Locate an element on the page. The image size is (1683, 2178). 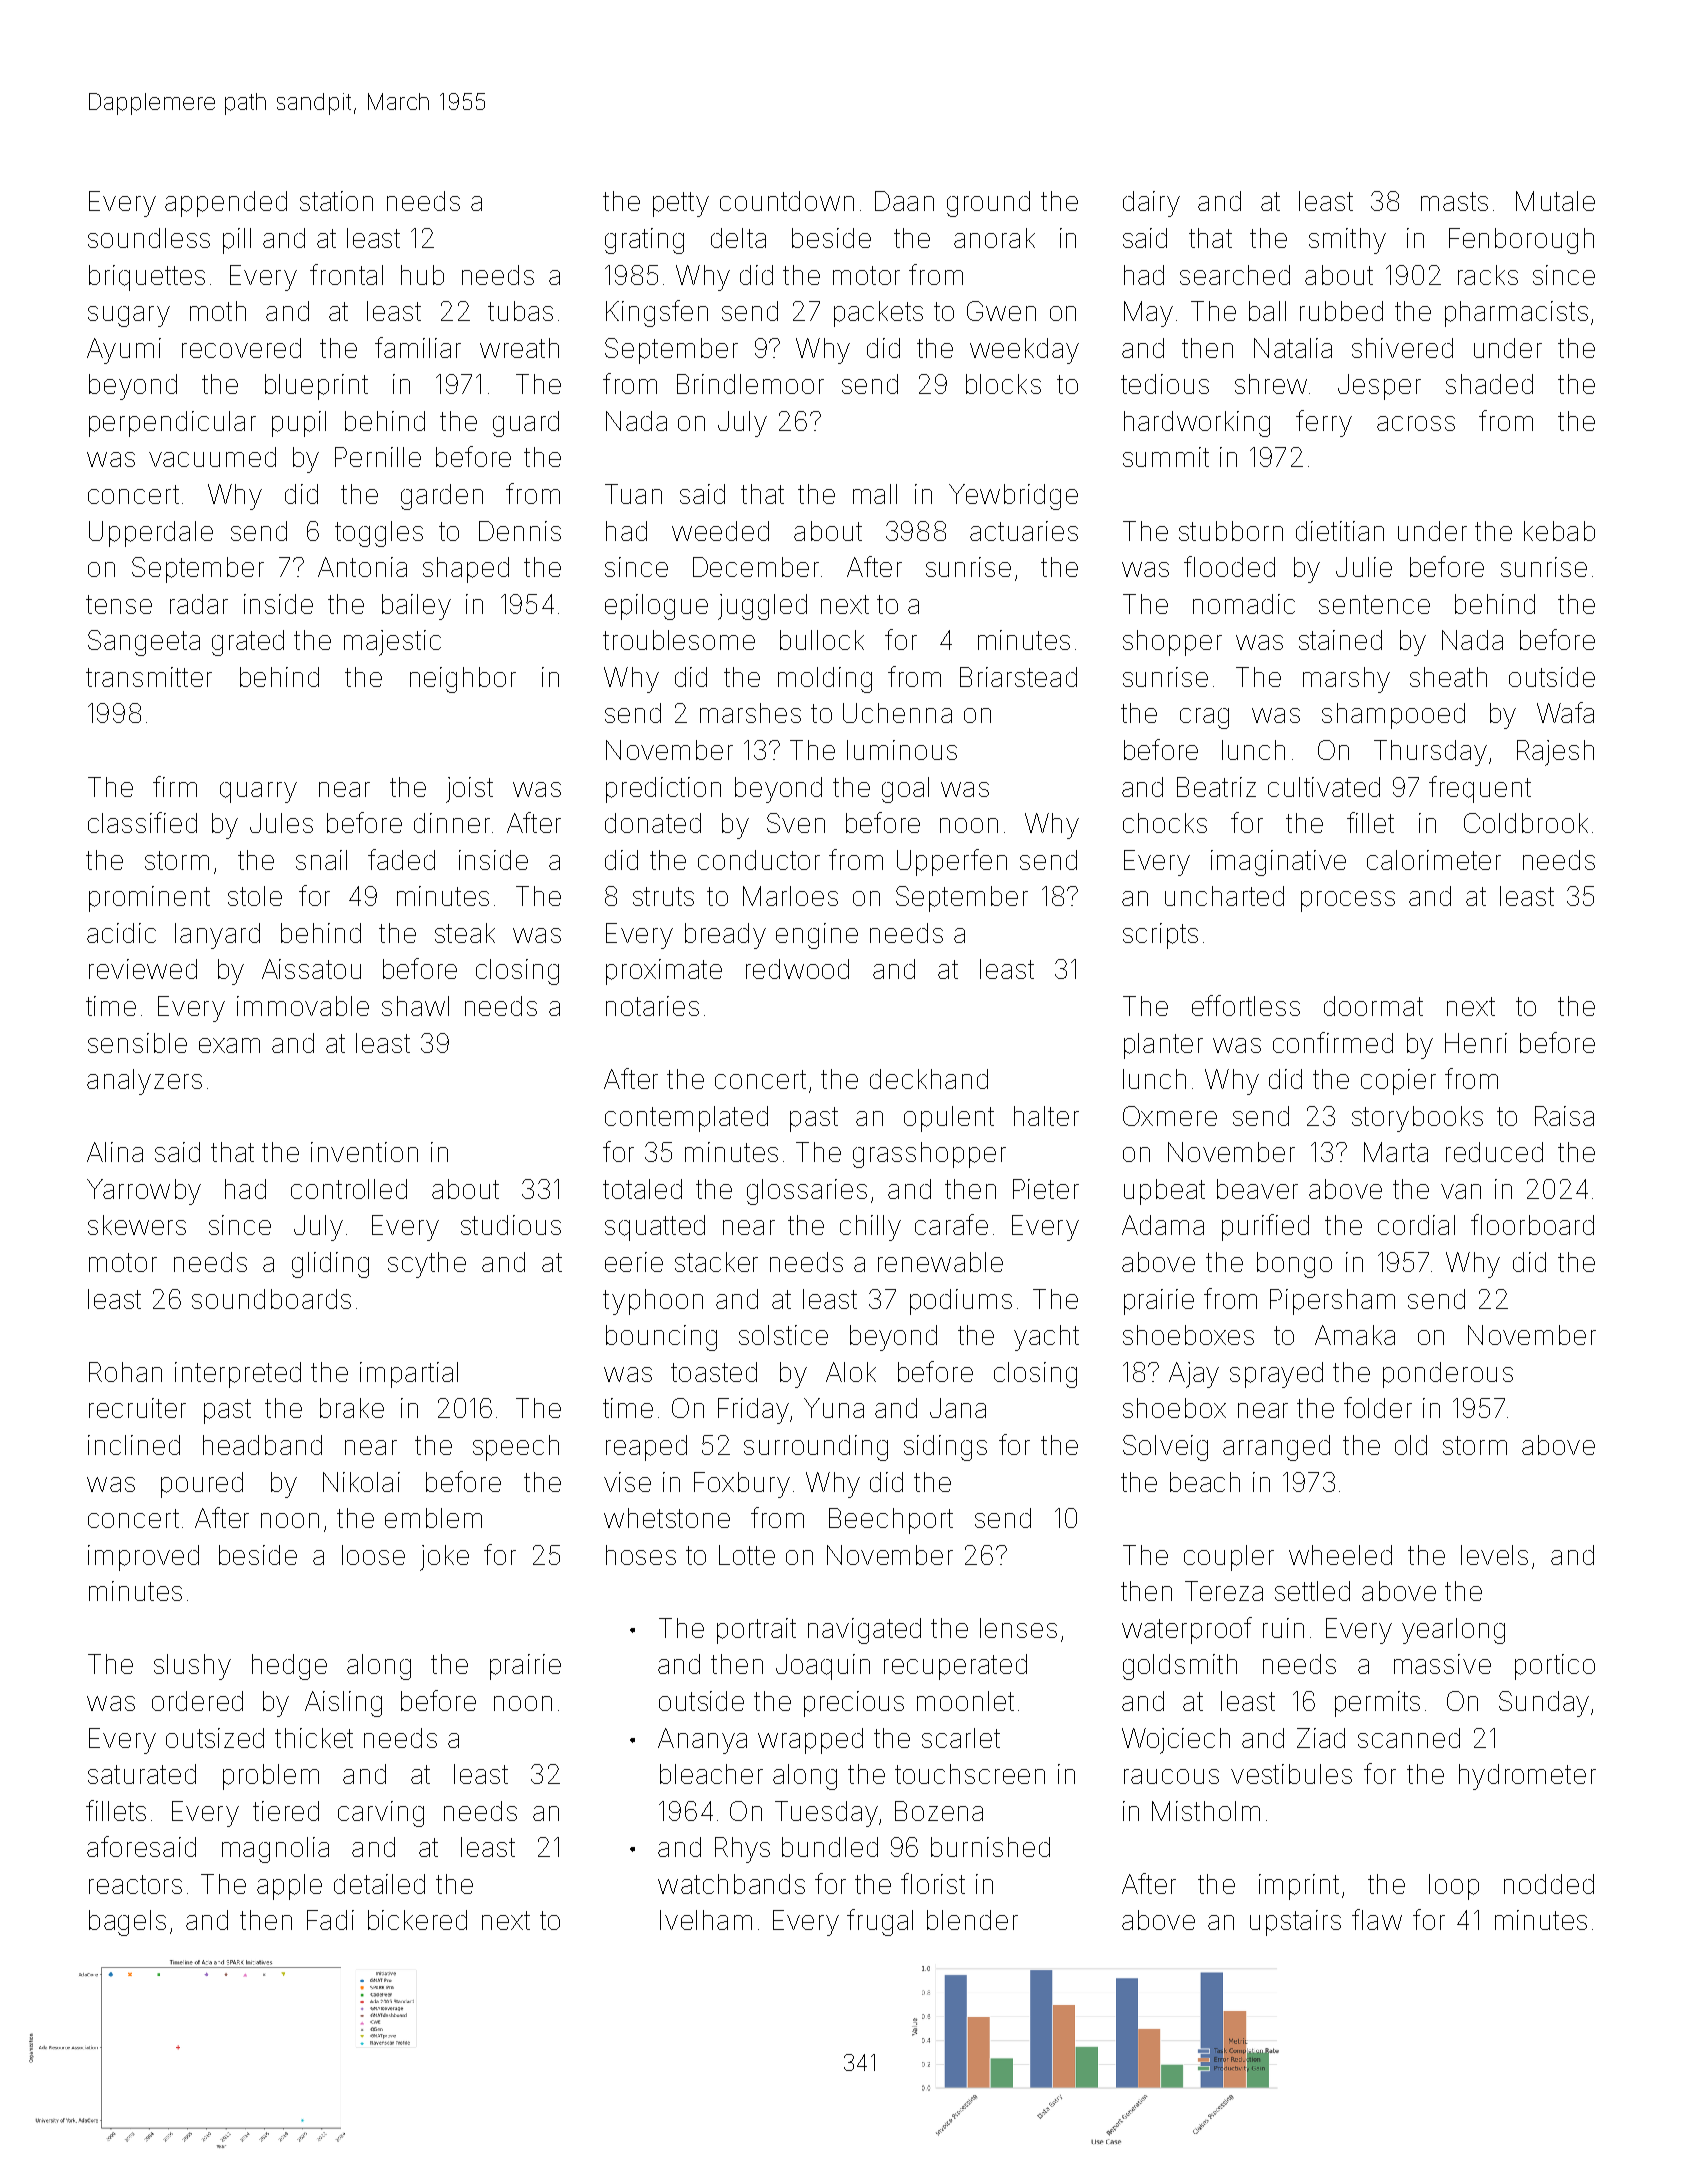
mall is located at coordinates (875, 494).
